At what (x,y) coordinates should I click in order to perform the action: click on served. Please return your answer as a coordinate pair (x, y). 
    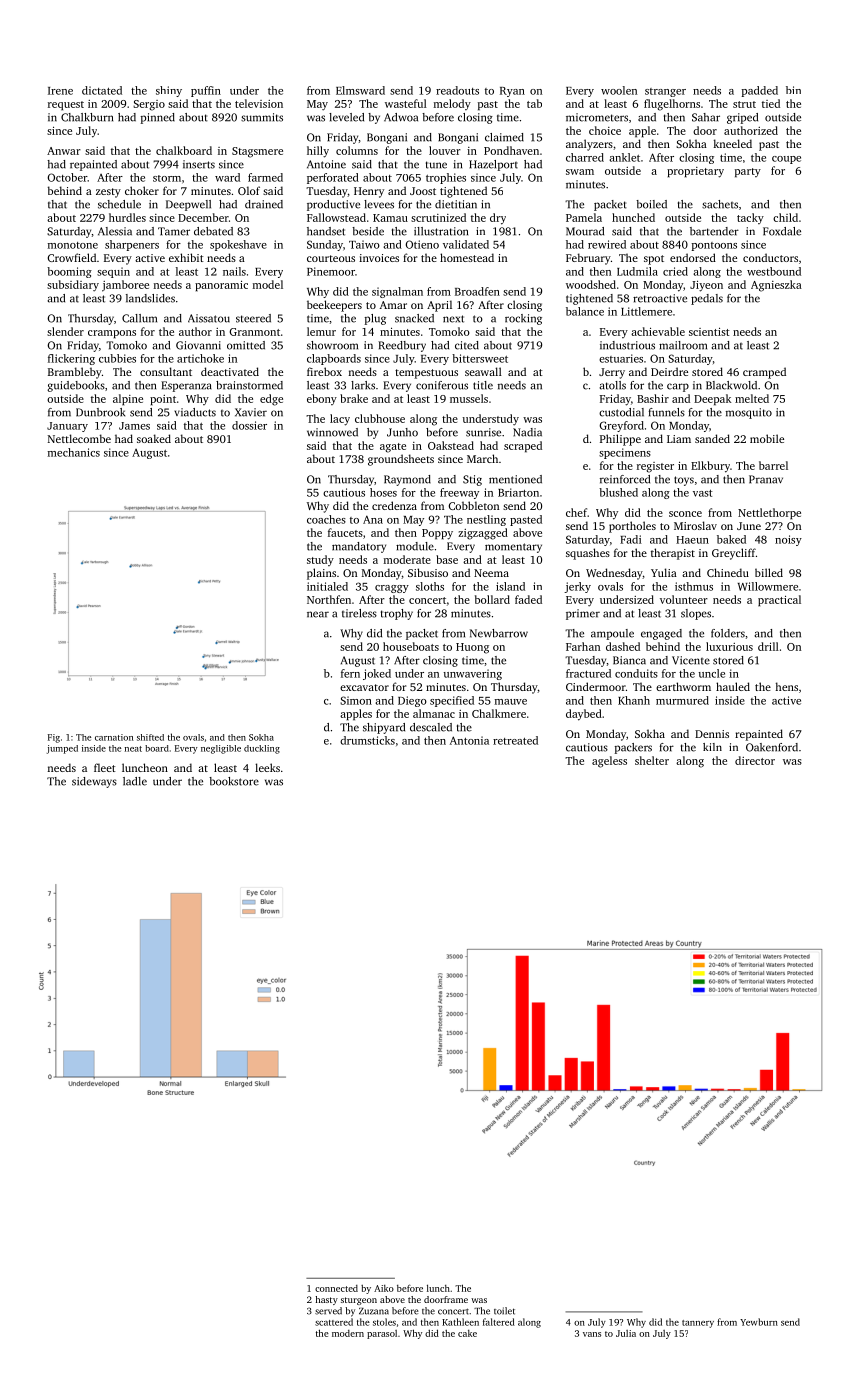
    Looking at the image, I should click on (328, 1311).
